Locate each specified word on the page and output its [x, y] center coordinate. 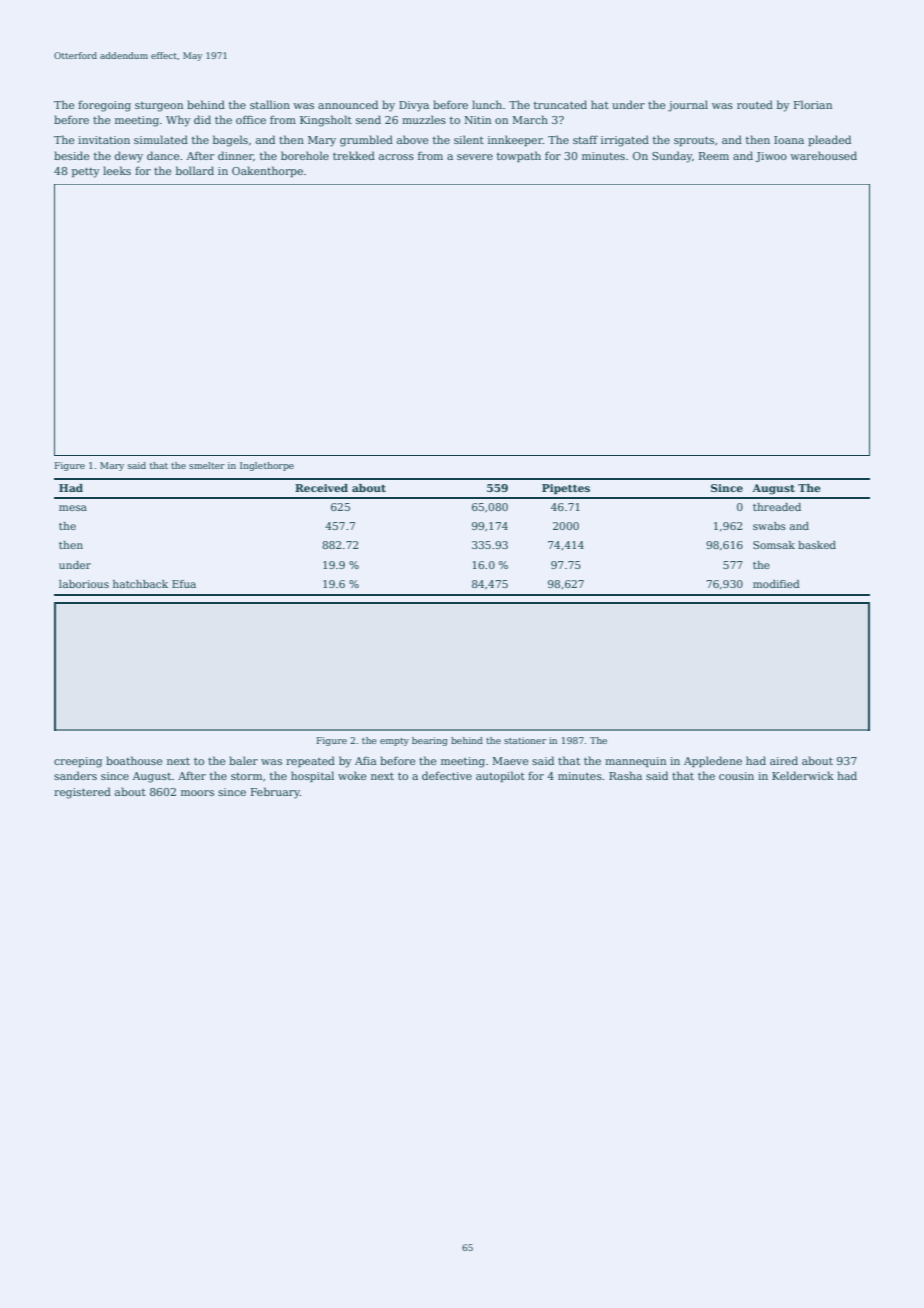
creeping [78, 762]
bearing [430, 741]
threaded [777, 507]
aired [784, 760]
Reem [714, 156]
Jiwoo [771, 157]
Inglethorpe [267, 466]
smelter [207, 465]
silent [469, 139]
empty [394, 742]
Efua [184, 584]
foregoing [104, 106]
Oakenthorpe [267, 171]
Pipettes [566, 489]
